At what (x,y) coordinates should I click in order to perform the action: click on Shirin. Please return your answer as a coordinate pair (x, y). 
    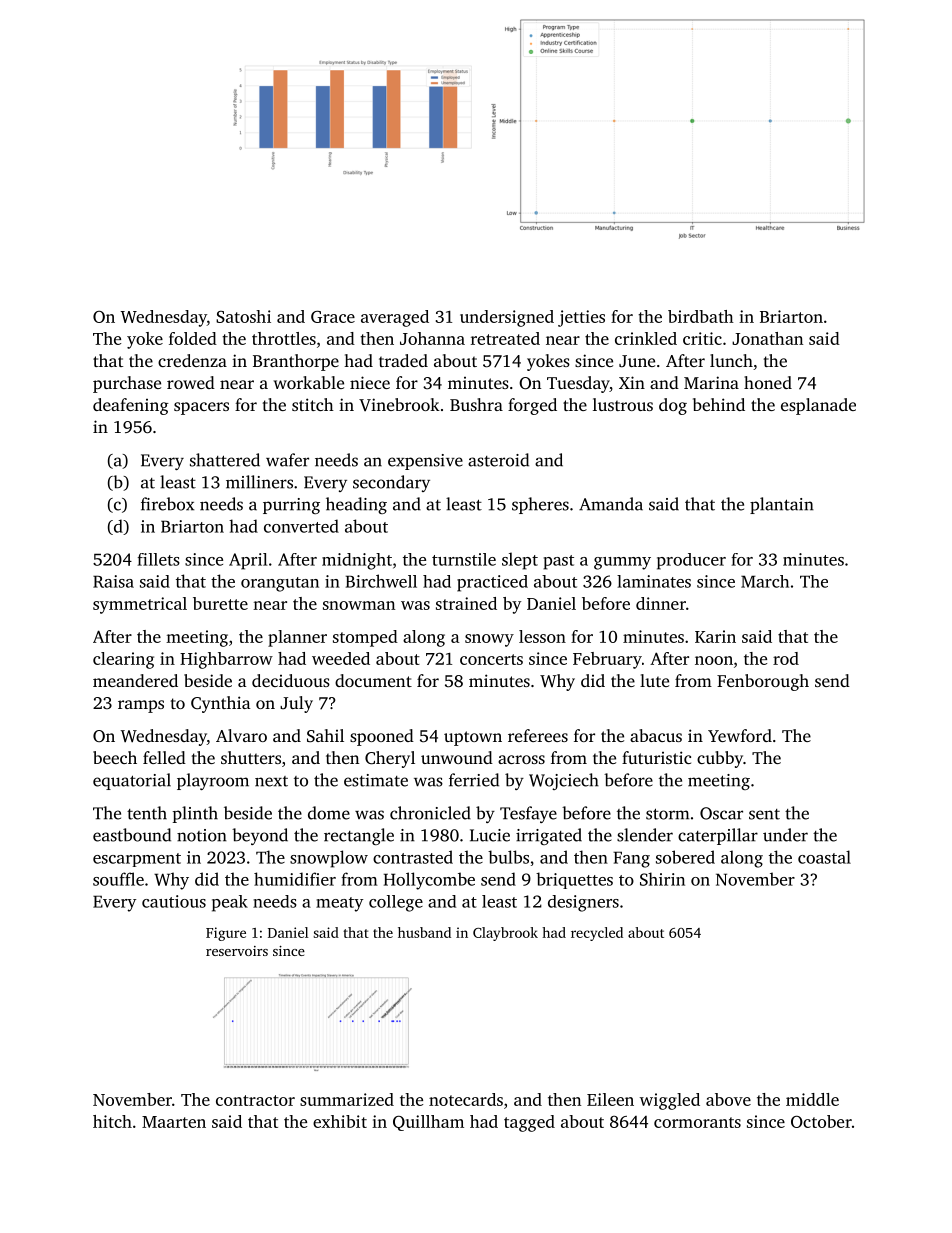
    Looking at the image, I should click on (662, 879).
